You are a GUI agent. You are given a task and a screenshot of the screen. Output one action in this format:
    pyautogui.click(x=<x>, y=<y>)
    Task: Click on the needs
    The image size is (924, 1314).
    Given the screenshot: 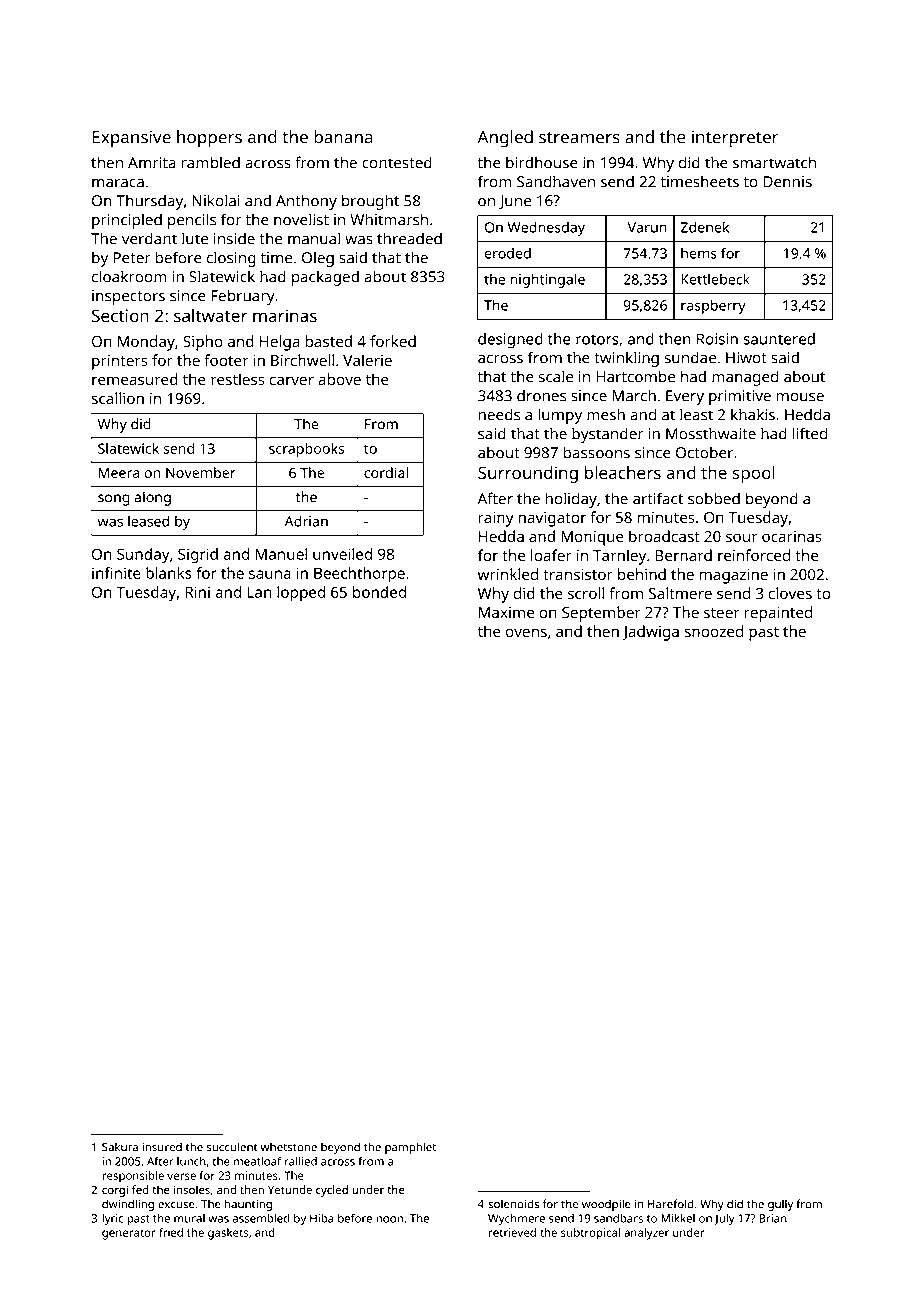 What is the action you would take?
    pyautogui.click(x=499, y=414)
